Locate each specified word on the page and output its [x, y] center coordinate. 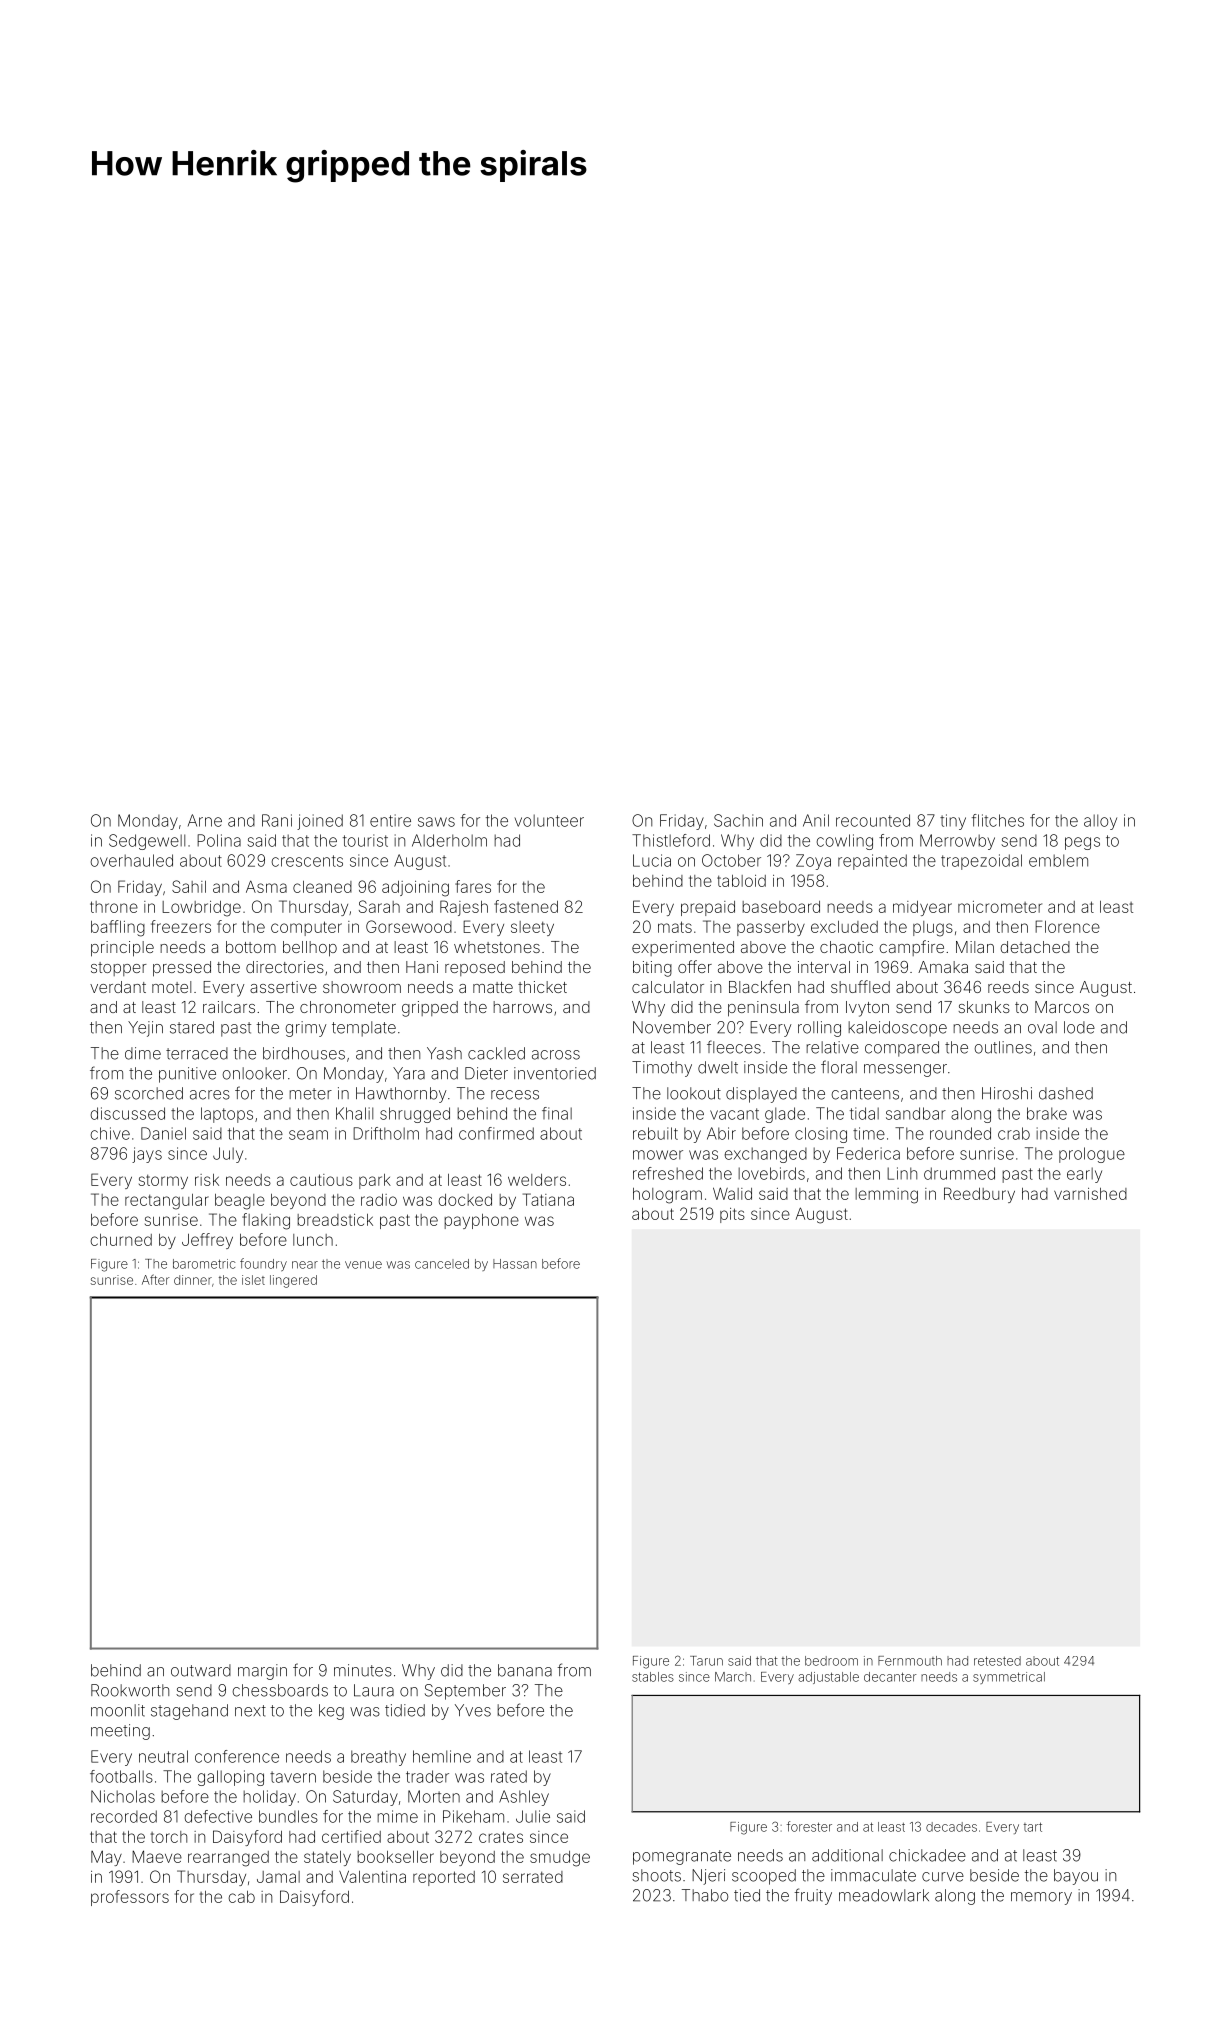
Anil [816, 820]
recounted [873, 820]
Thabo [705, 1895]
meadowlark [884, 1895]
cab [241, 1897]
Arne [205, 820]
